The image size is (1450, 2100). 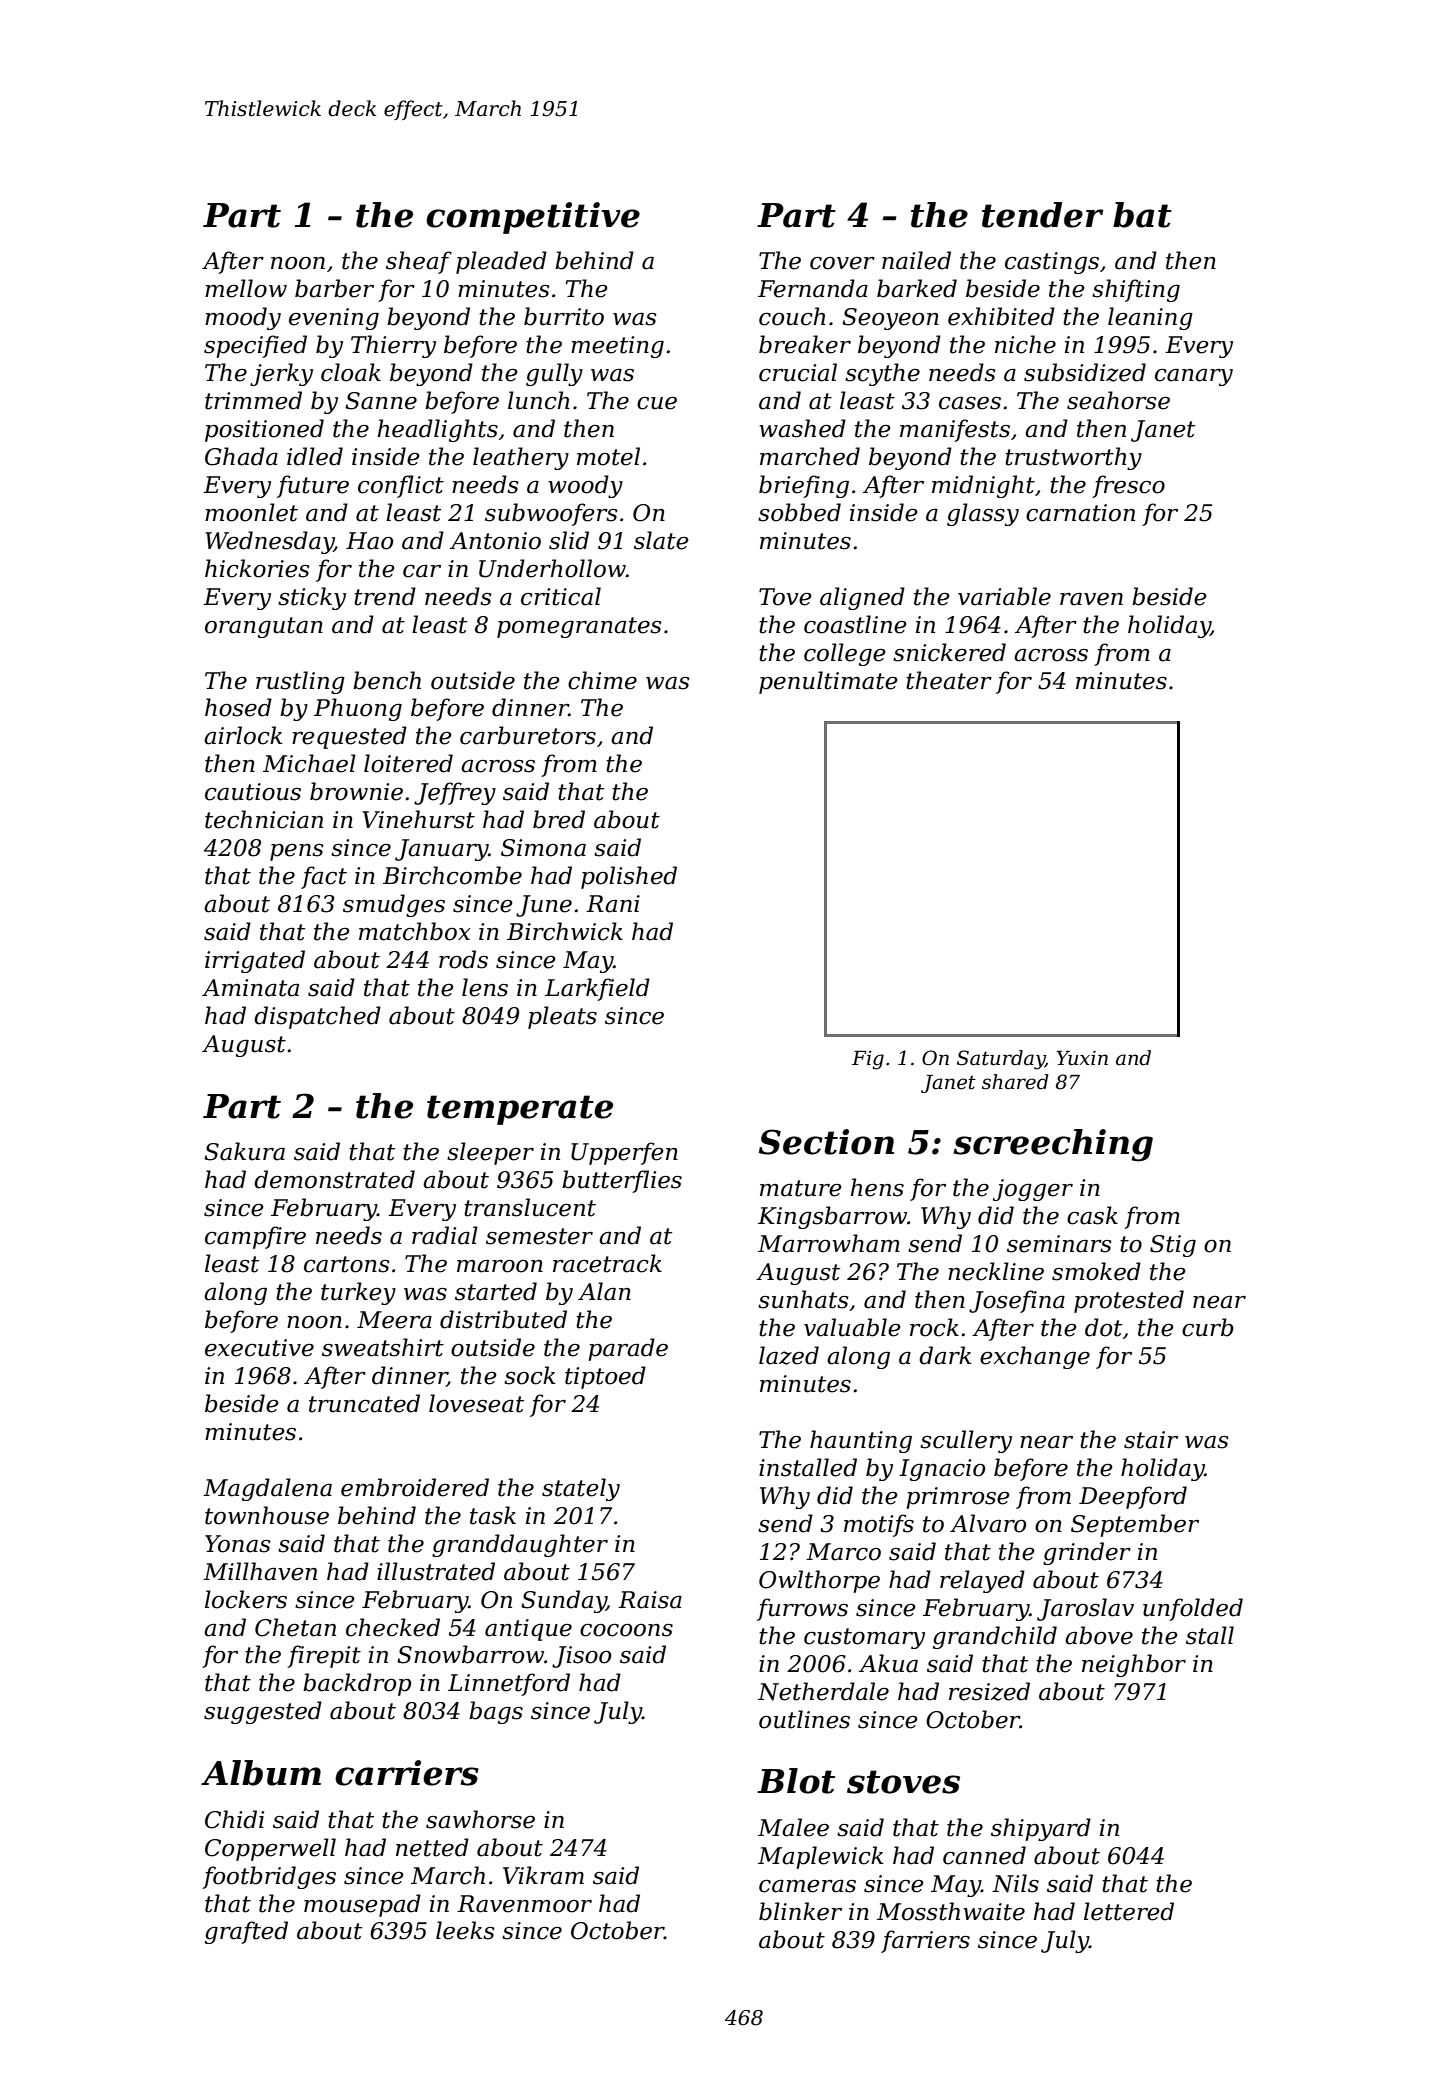 What do you see at coordinates (807, 1886) in the document?
I see `cameras` at bounding box center [807, 1886].
